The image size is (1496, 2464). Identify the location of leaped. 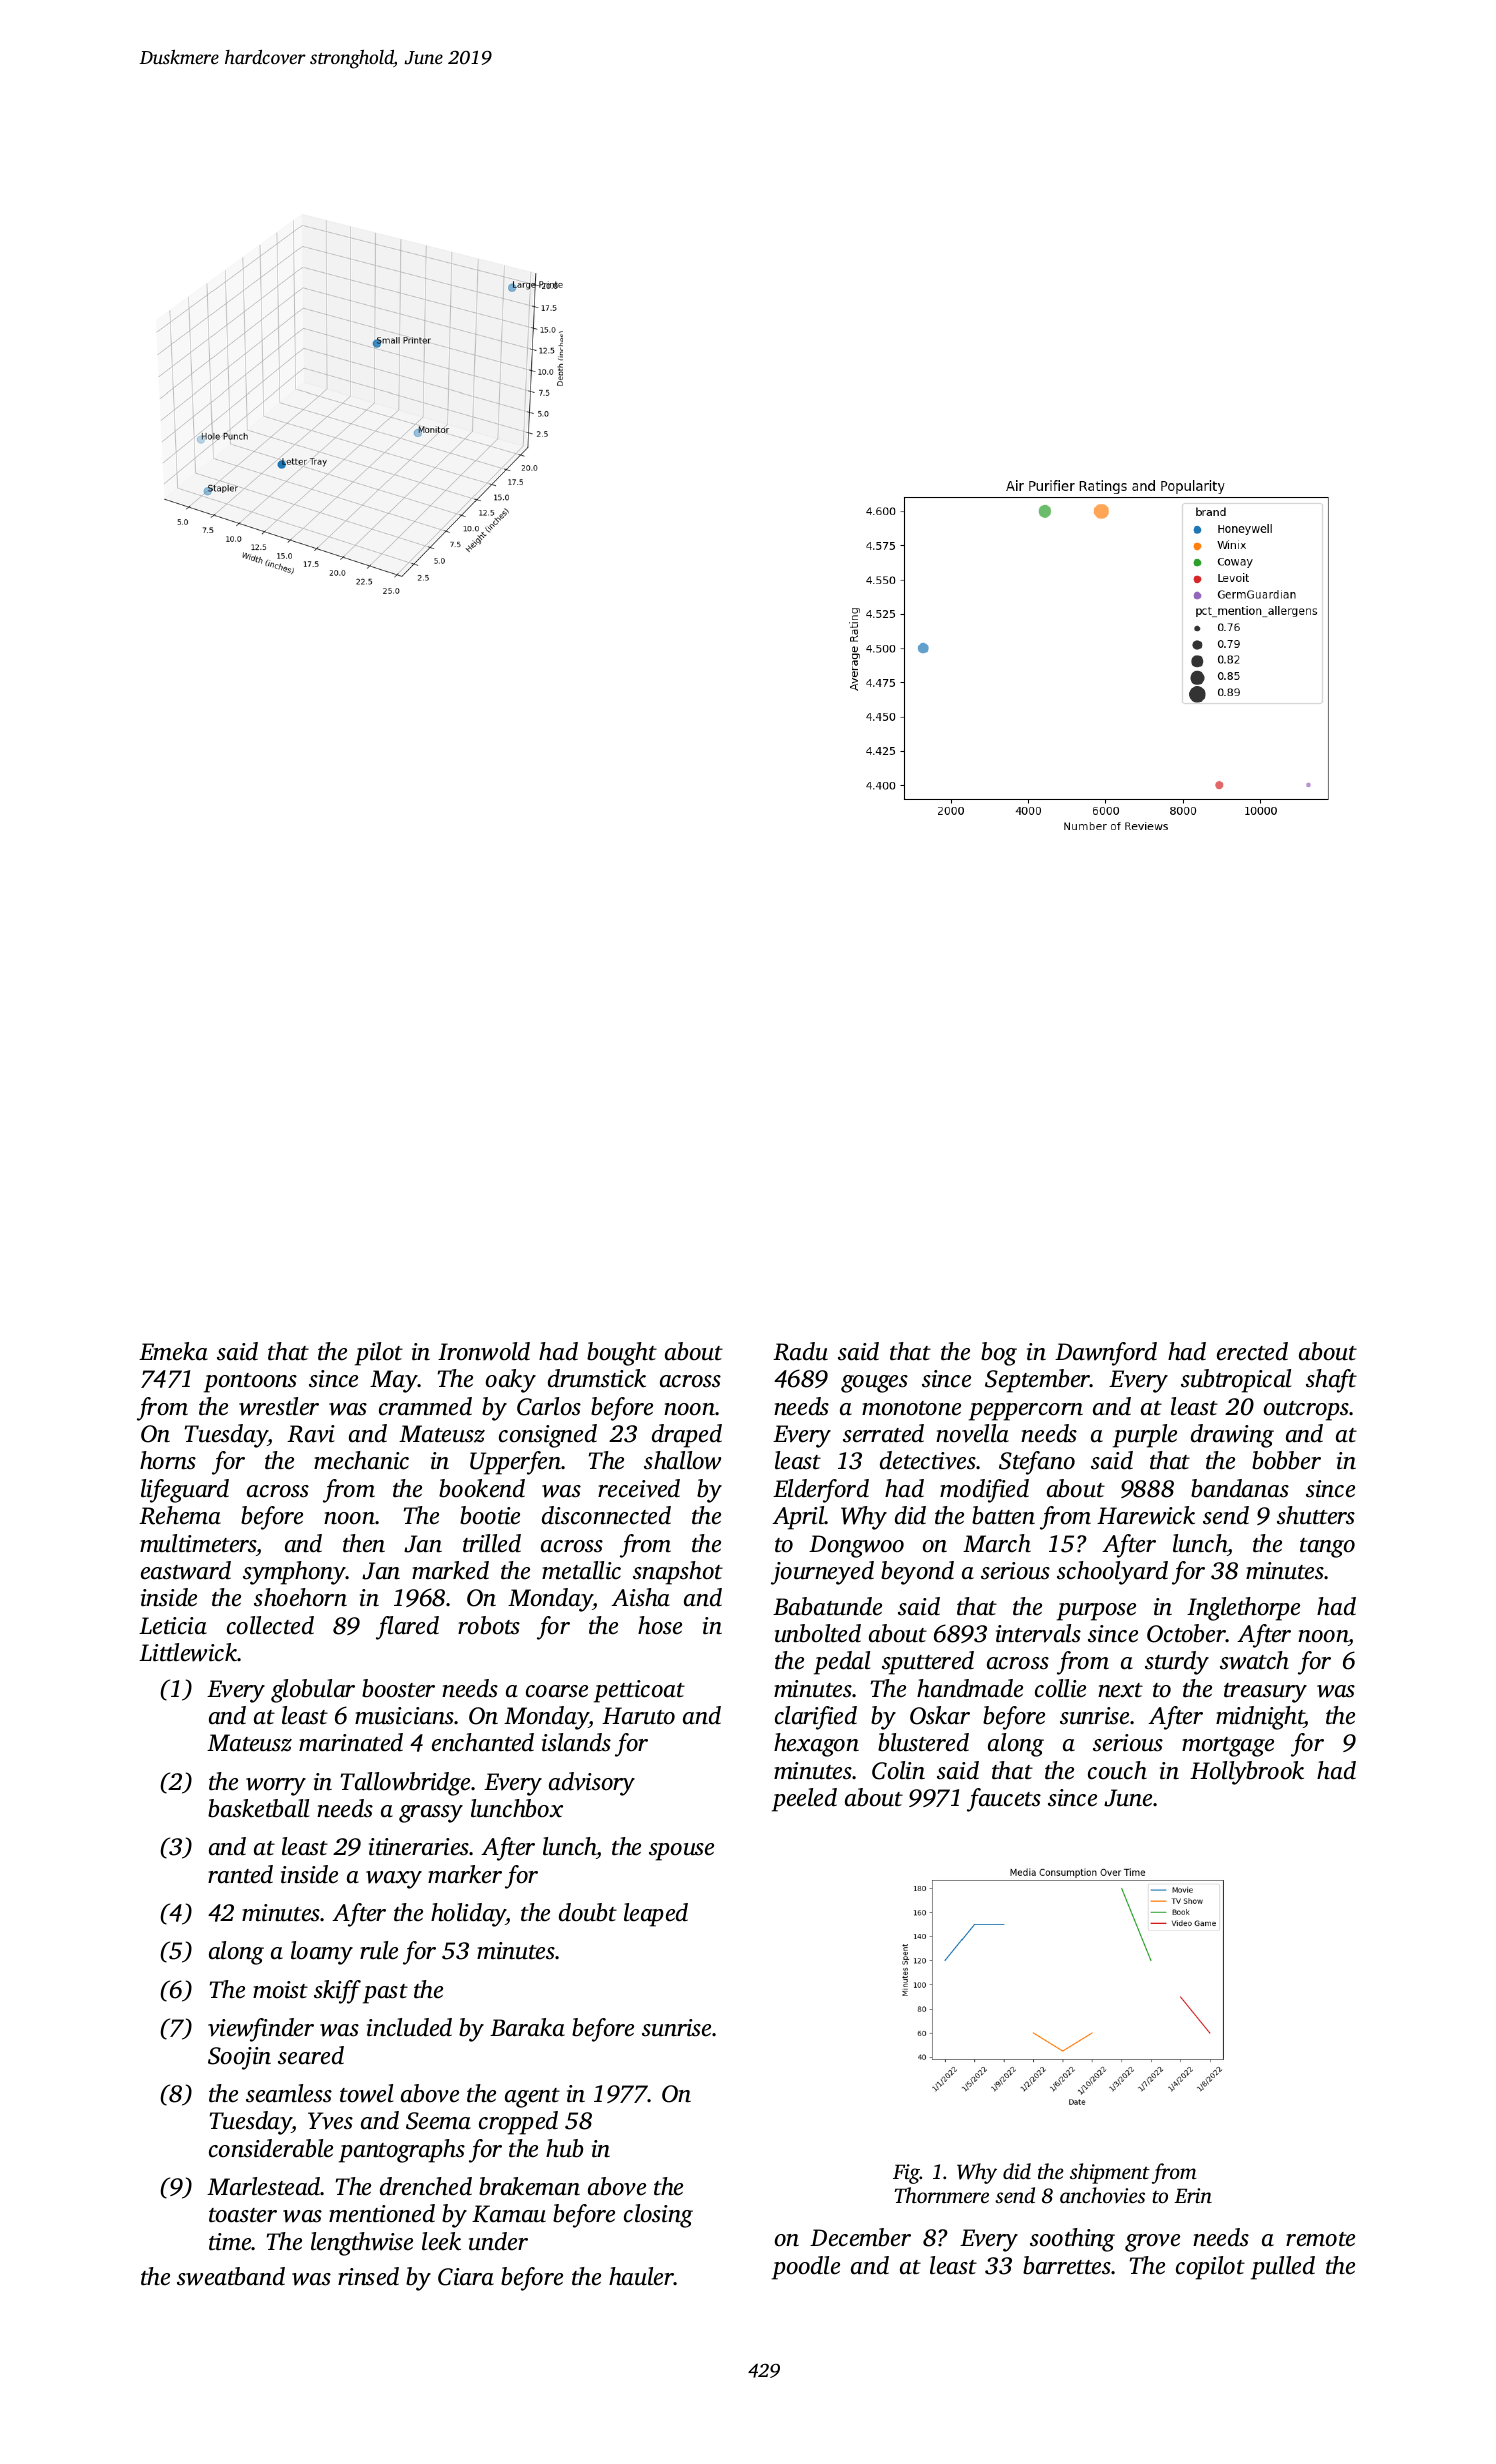
(656, 1915).
